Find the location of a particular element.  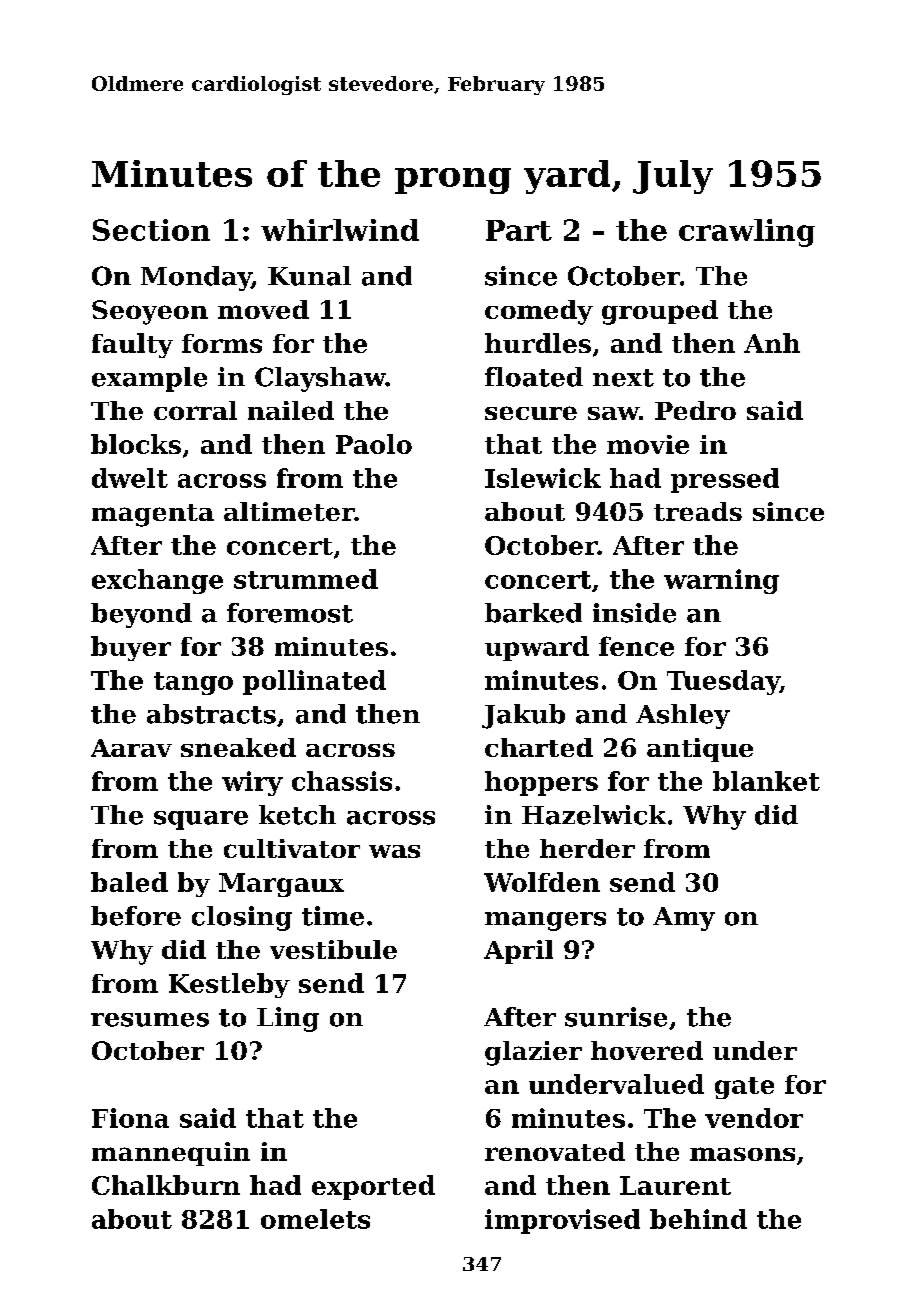

magenta is located at coordinates (153, 515).
